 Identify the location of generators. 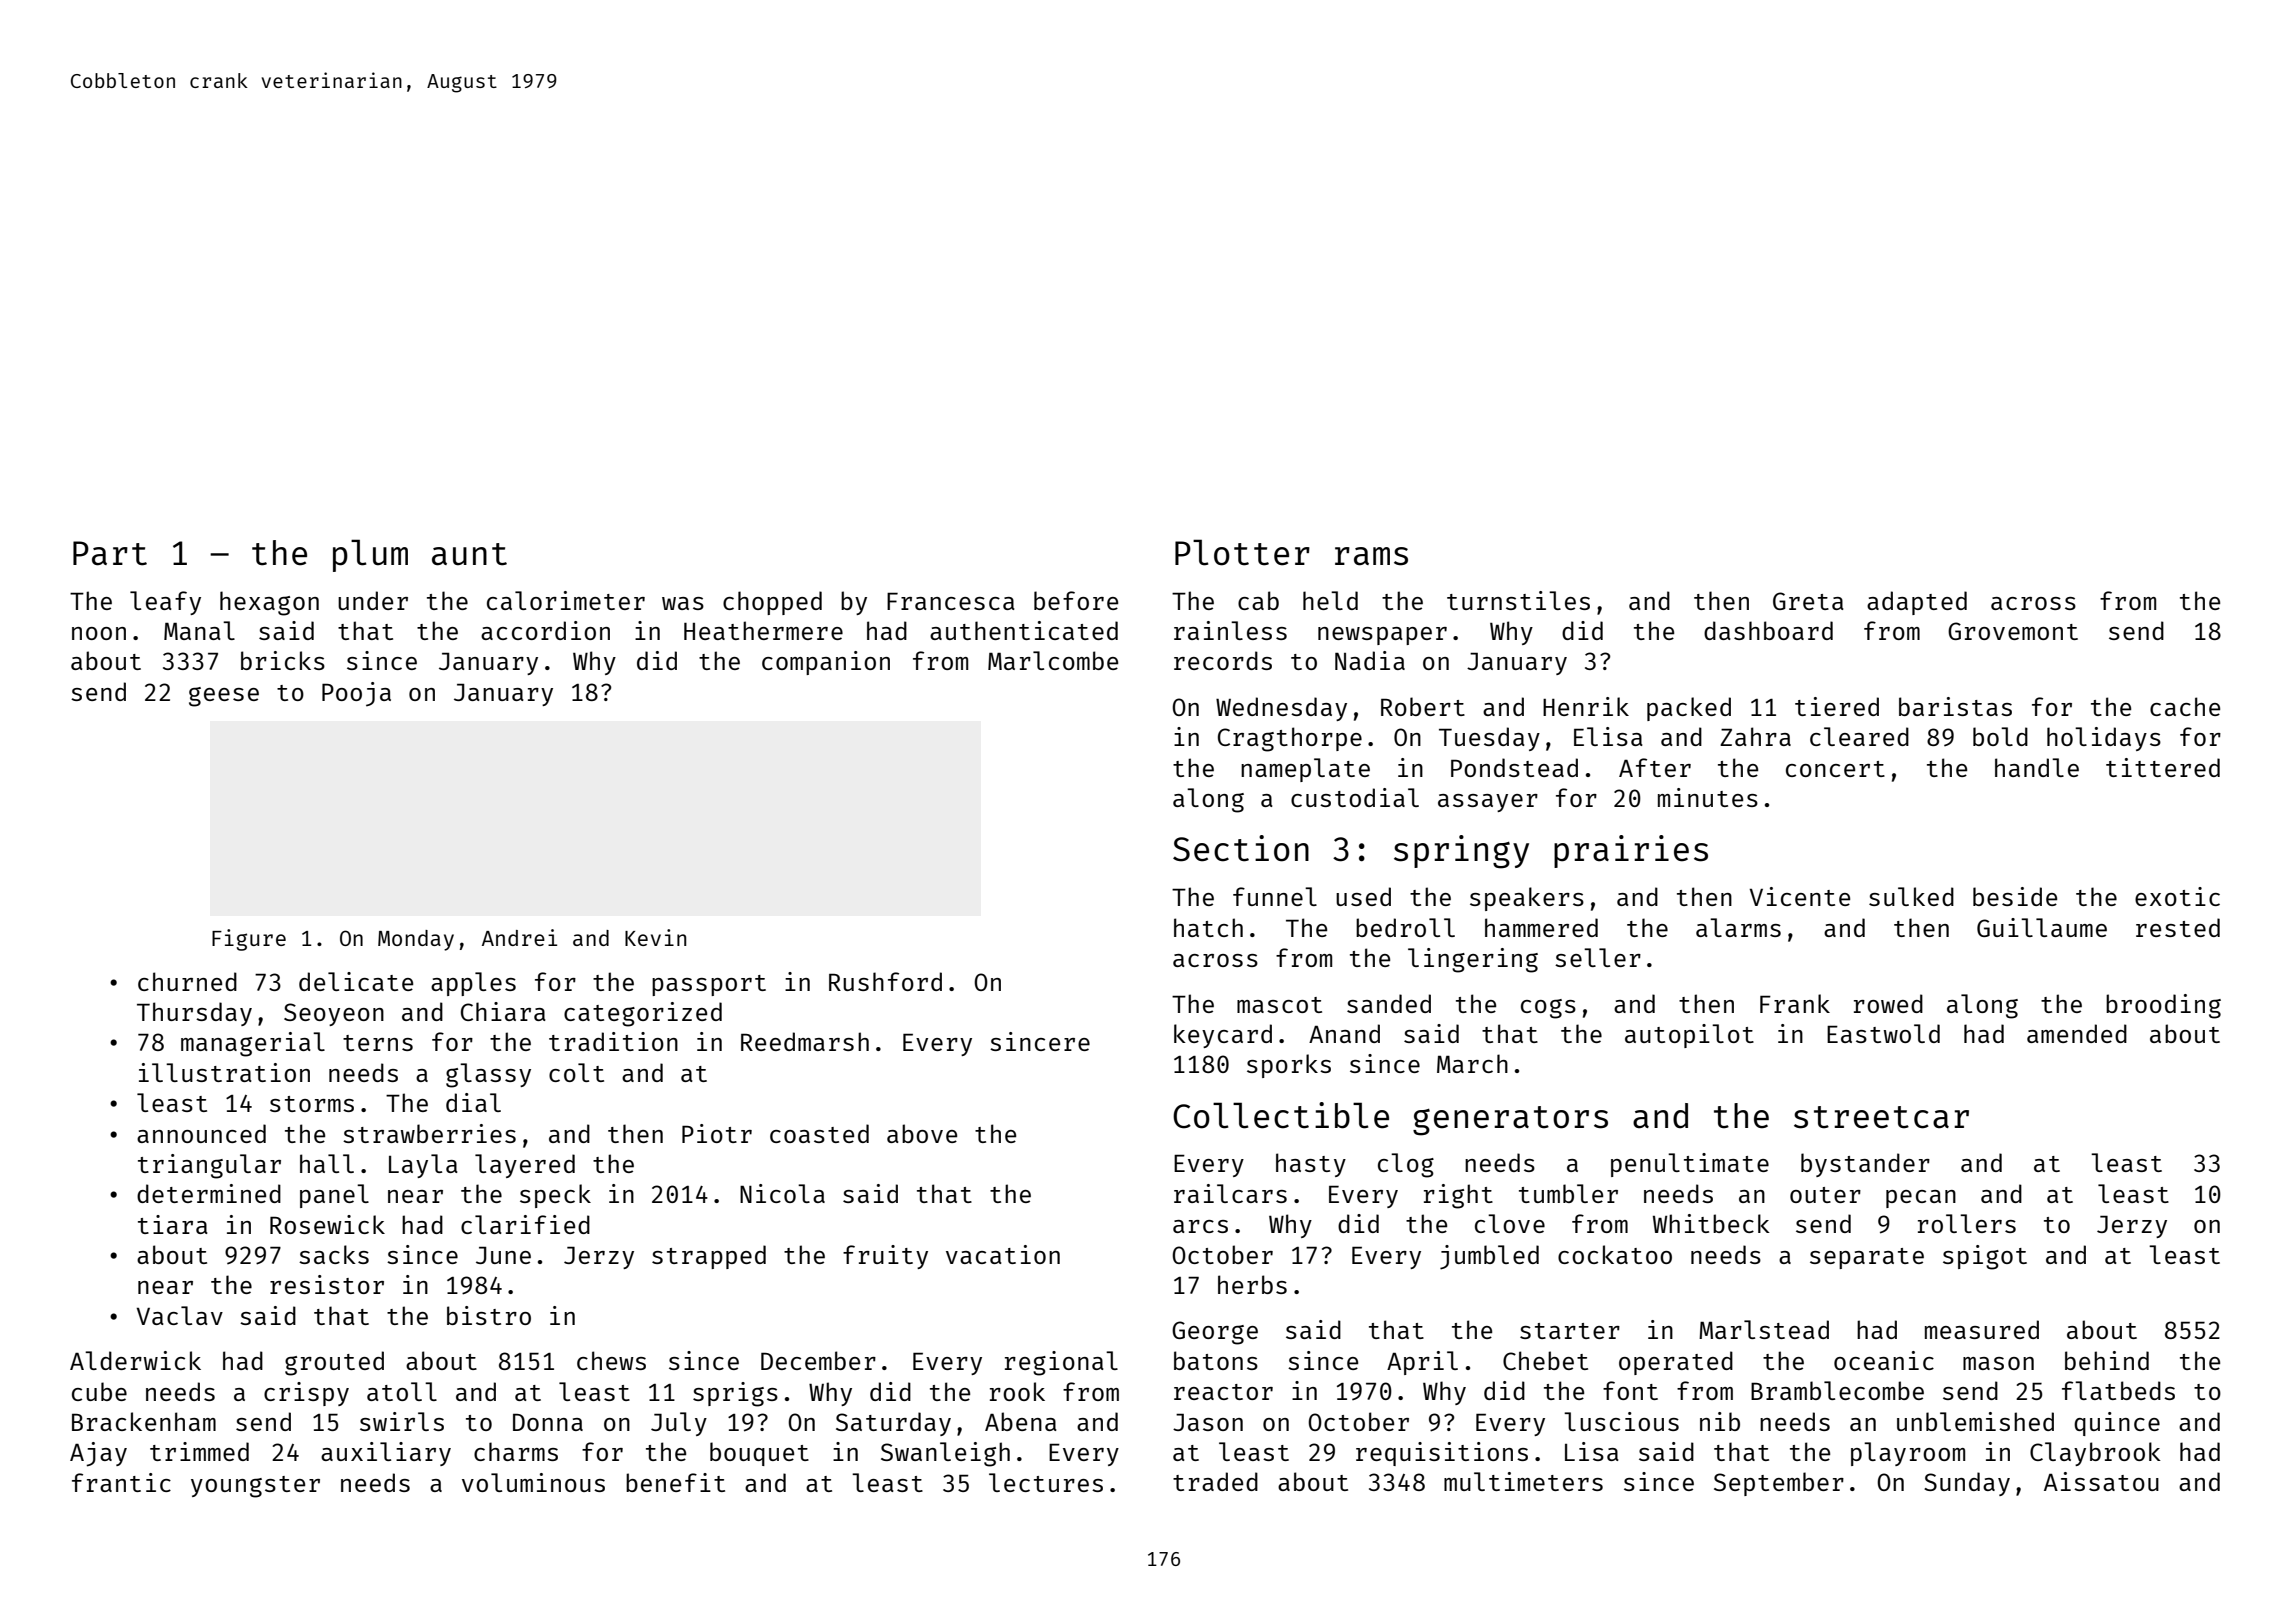
(1510, 1121).
